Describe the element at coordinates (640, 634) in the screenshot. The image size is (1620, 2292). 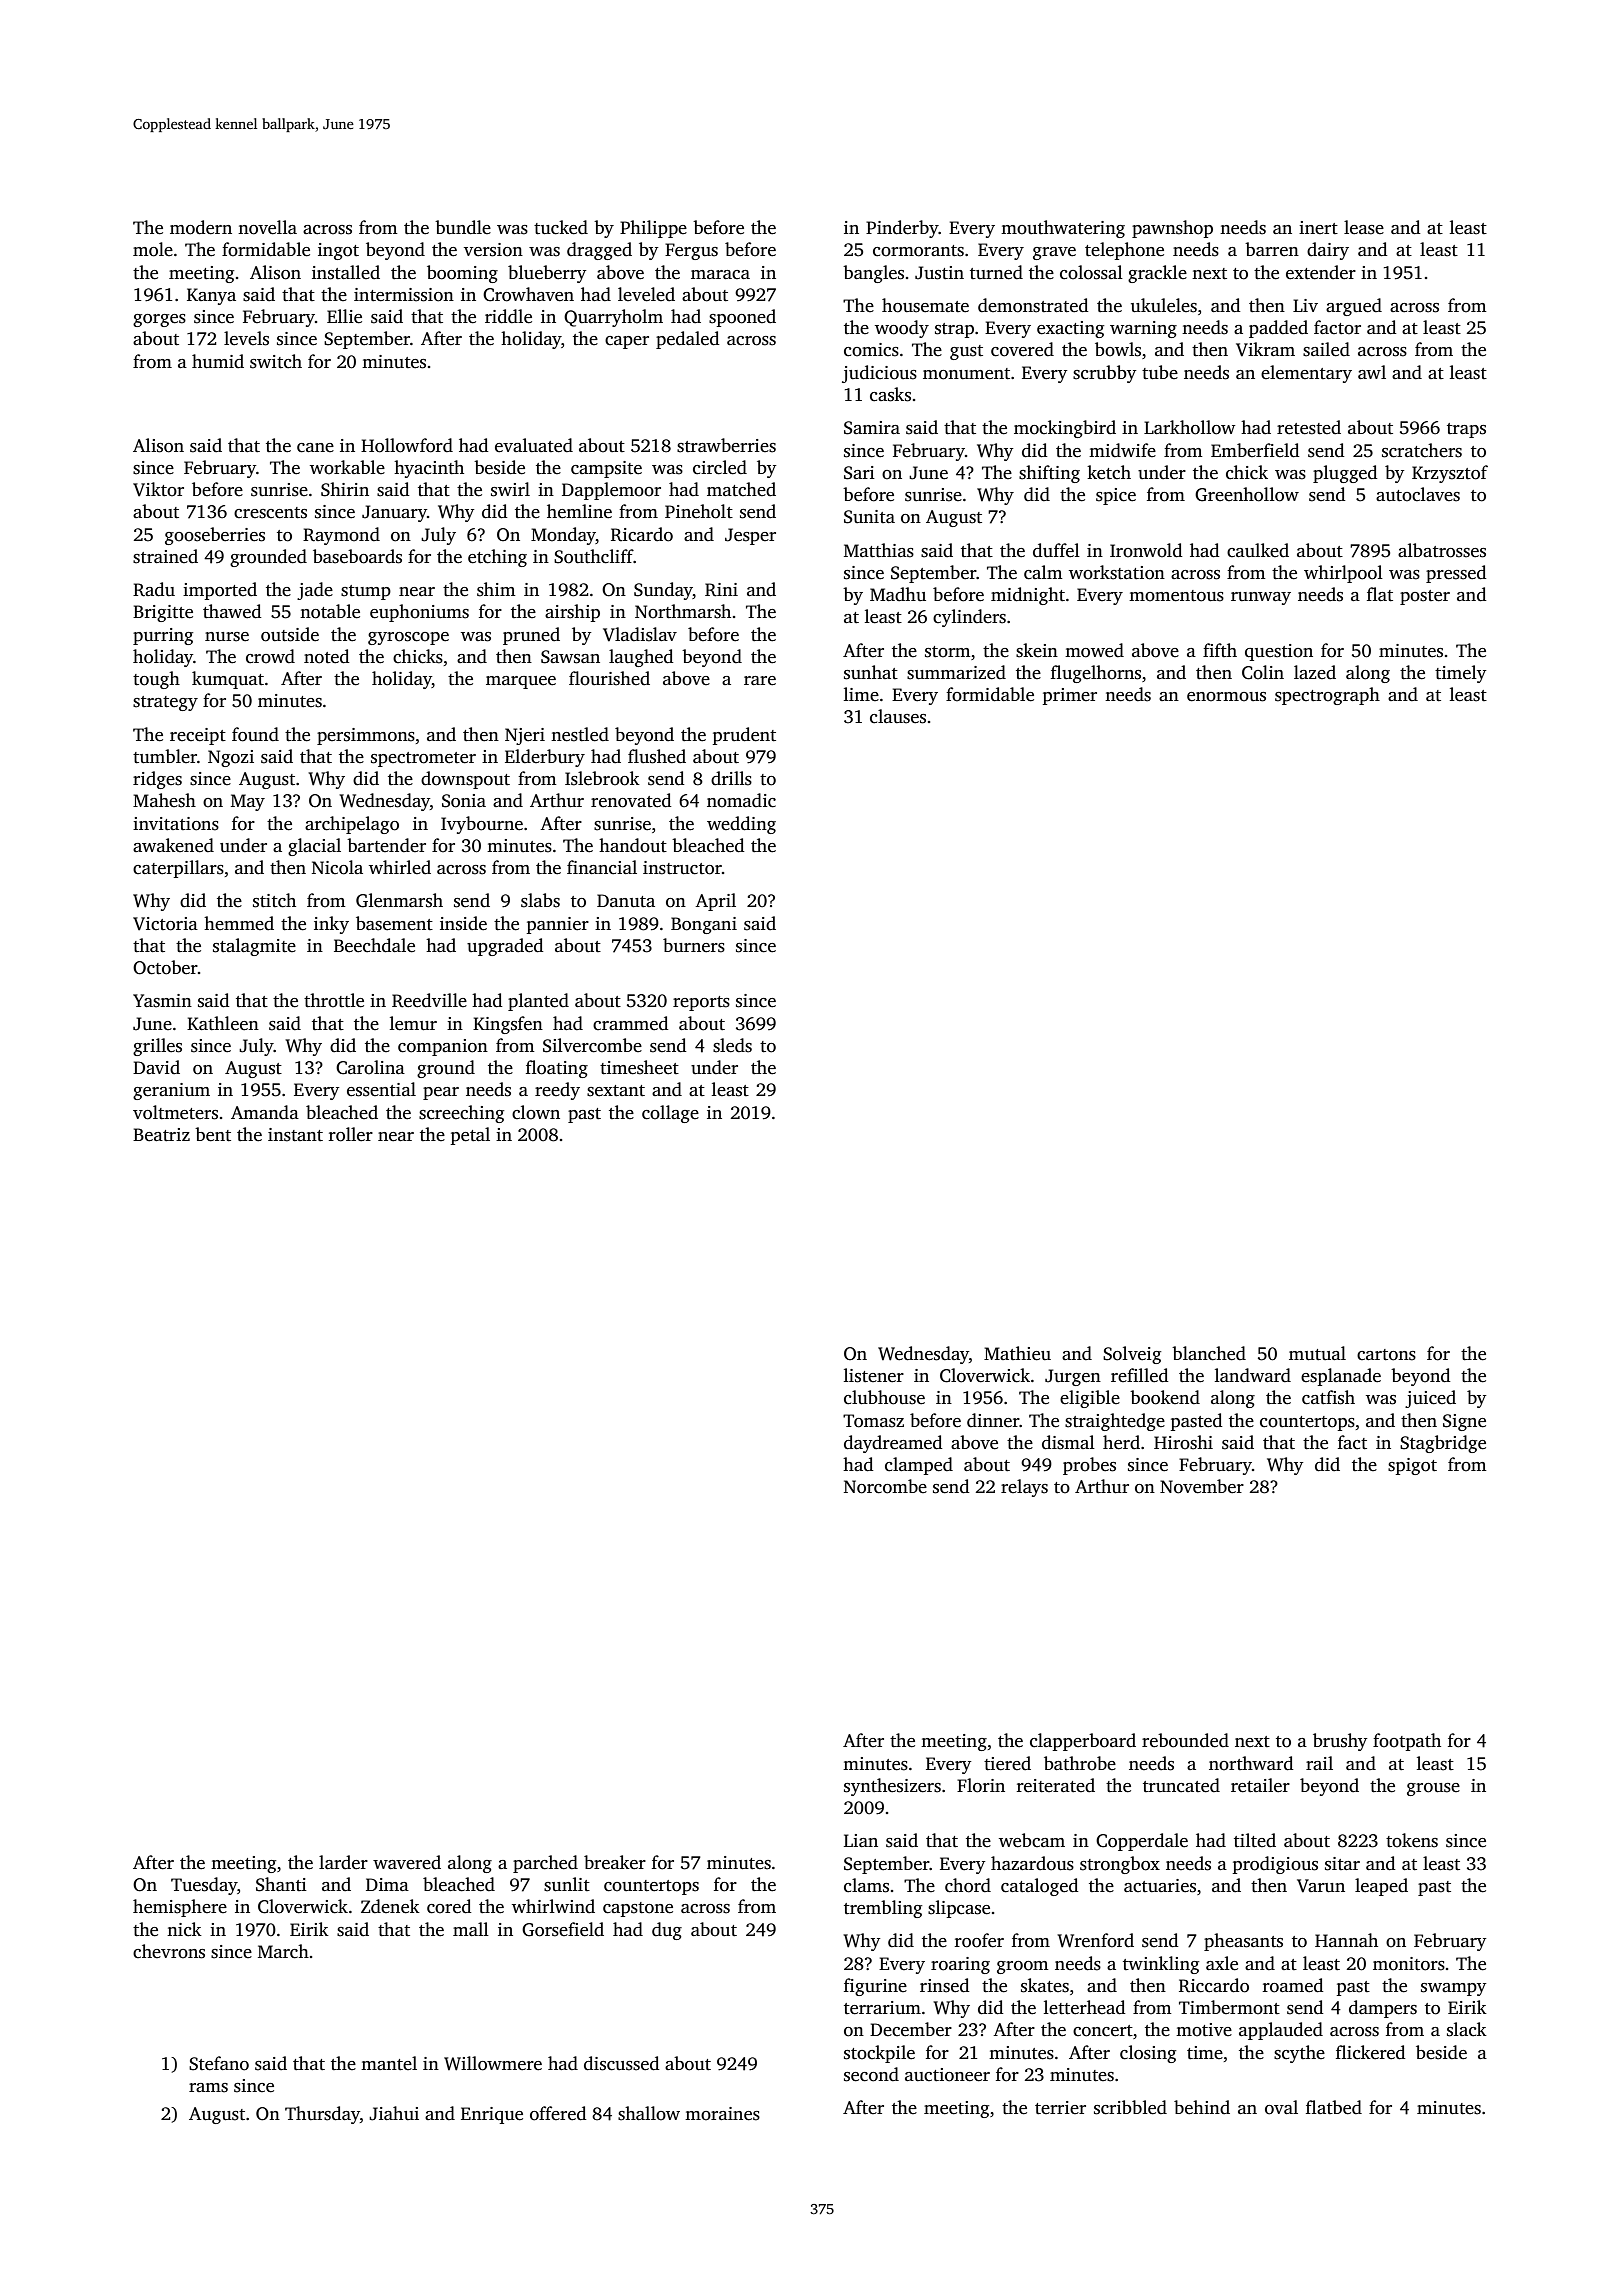
I see `Vladislav` at that location.
